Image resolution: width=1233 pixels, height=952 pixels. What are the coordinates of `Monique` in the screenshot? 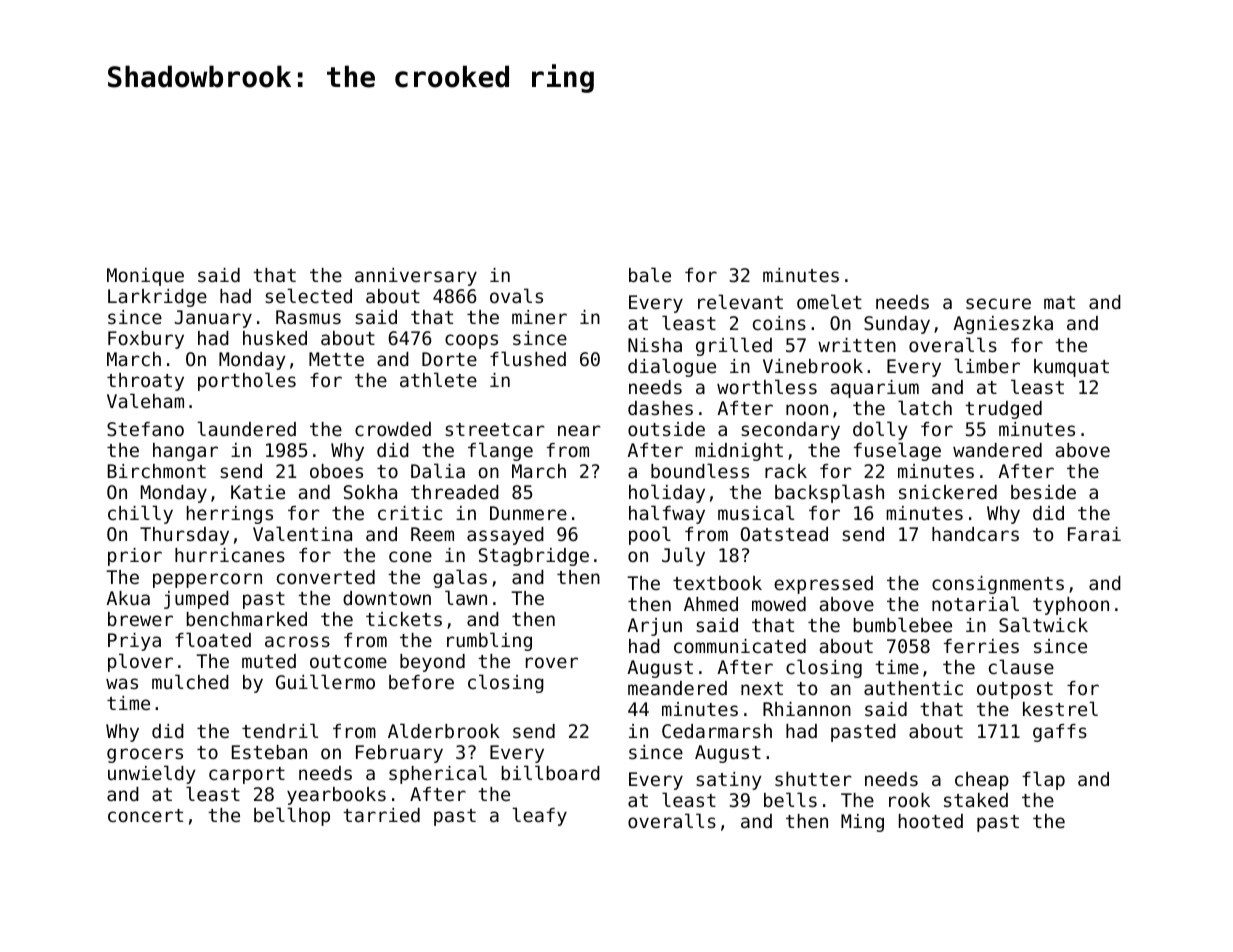 It's located at (145, 277).
